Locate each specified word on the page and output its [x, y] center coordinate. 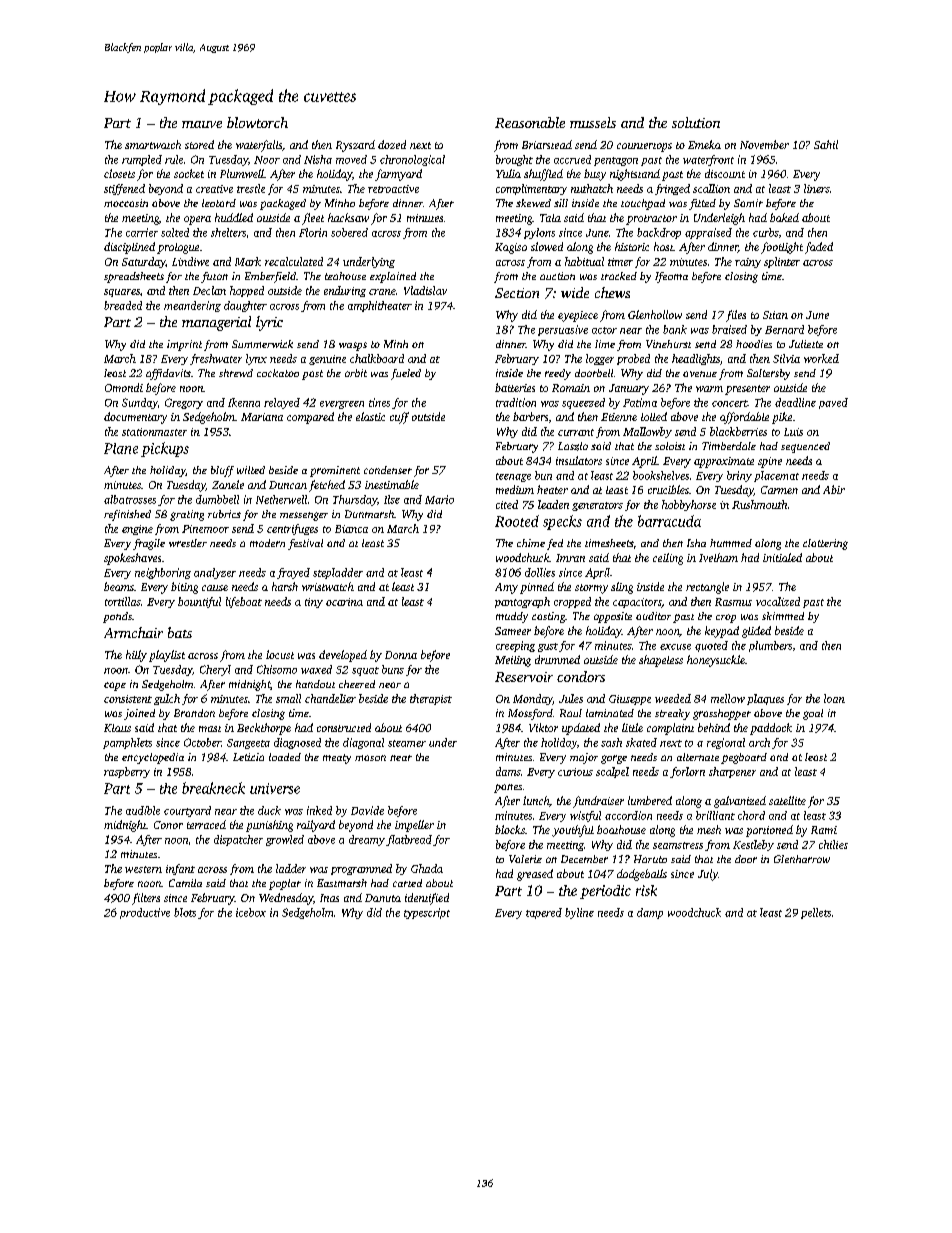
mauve [202, 124]
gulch [167, 699]
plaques [765, 699]
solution [696, 122]
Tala [550, 218]
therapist [431, 699]
